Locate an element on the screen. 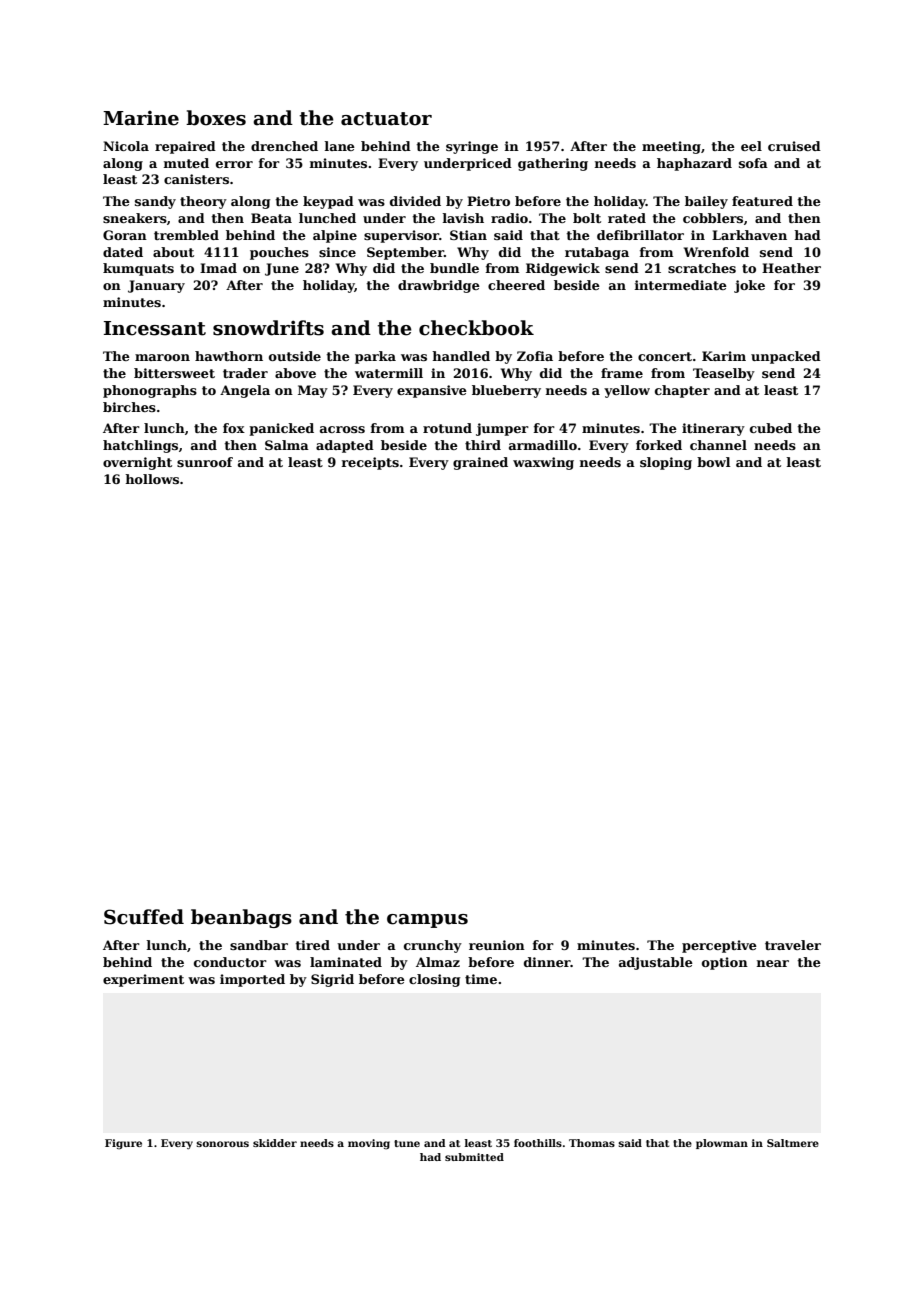 This screenshot has height=1308, width=924. bowl is located at coordinates (713, 462).
